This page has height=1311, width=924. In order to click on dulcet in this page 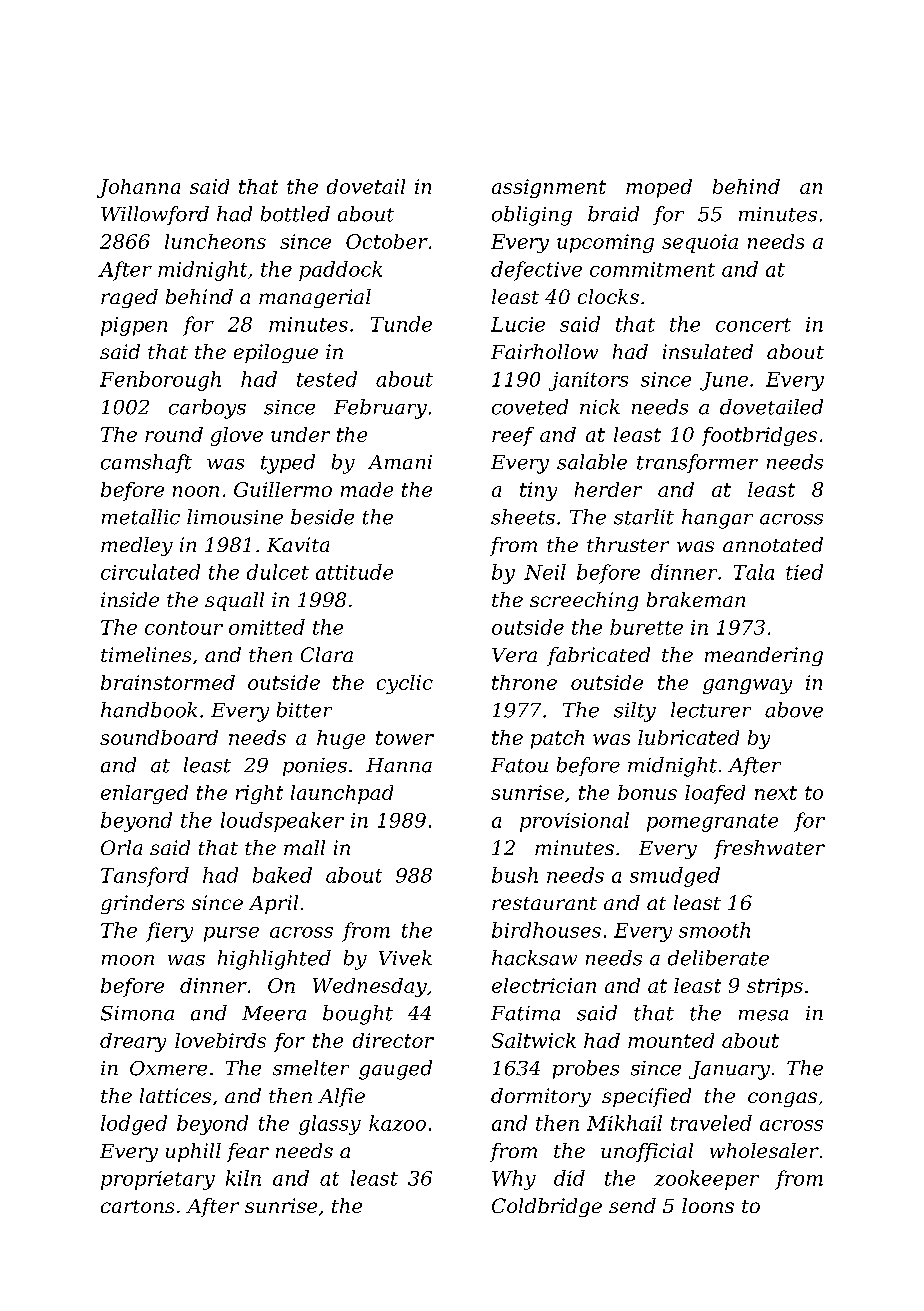, I will do `click(278, 572)`.
